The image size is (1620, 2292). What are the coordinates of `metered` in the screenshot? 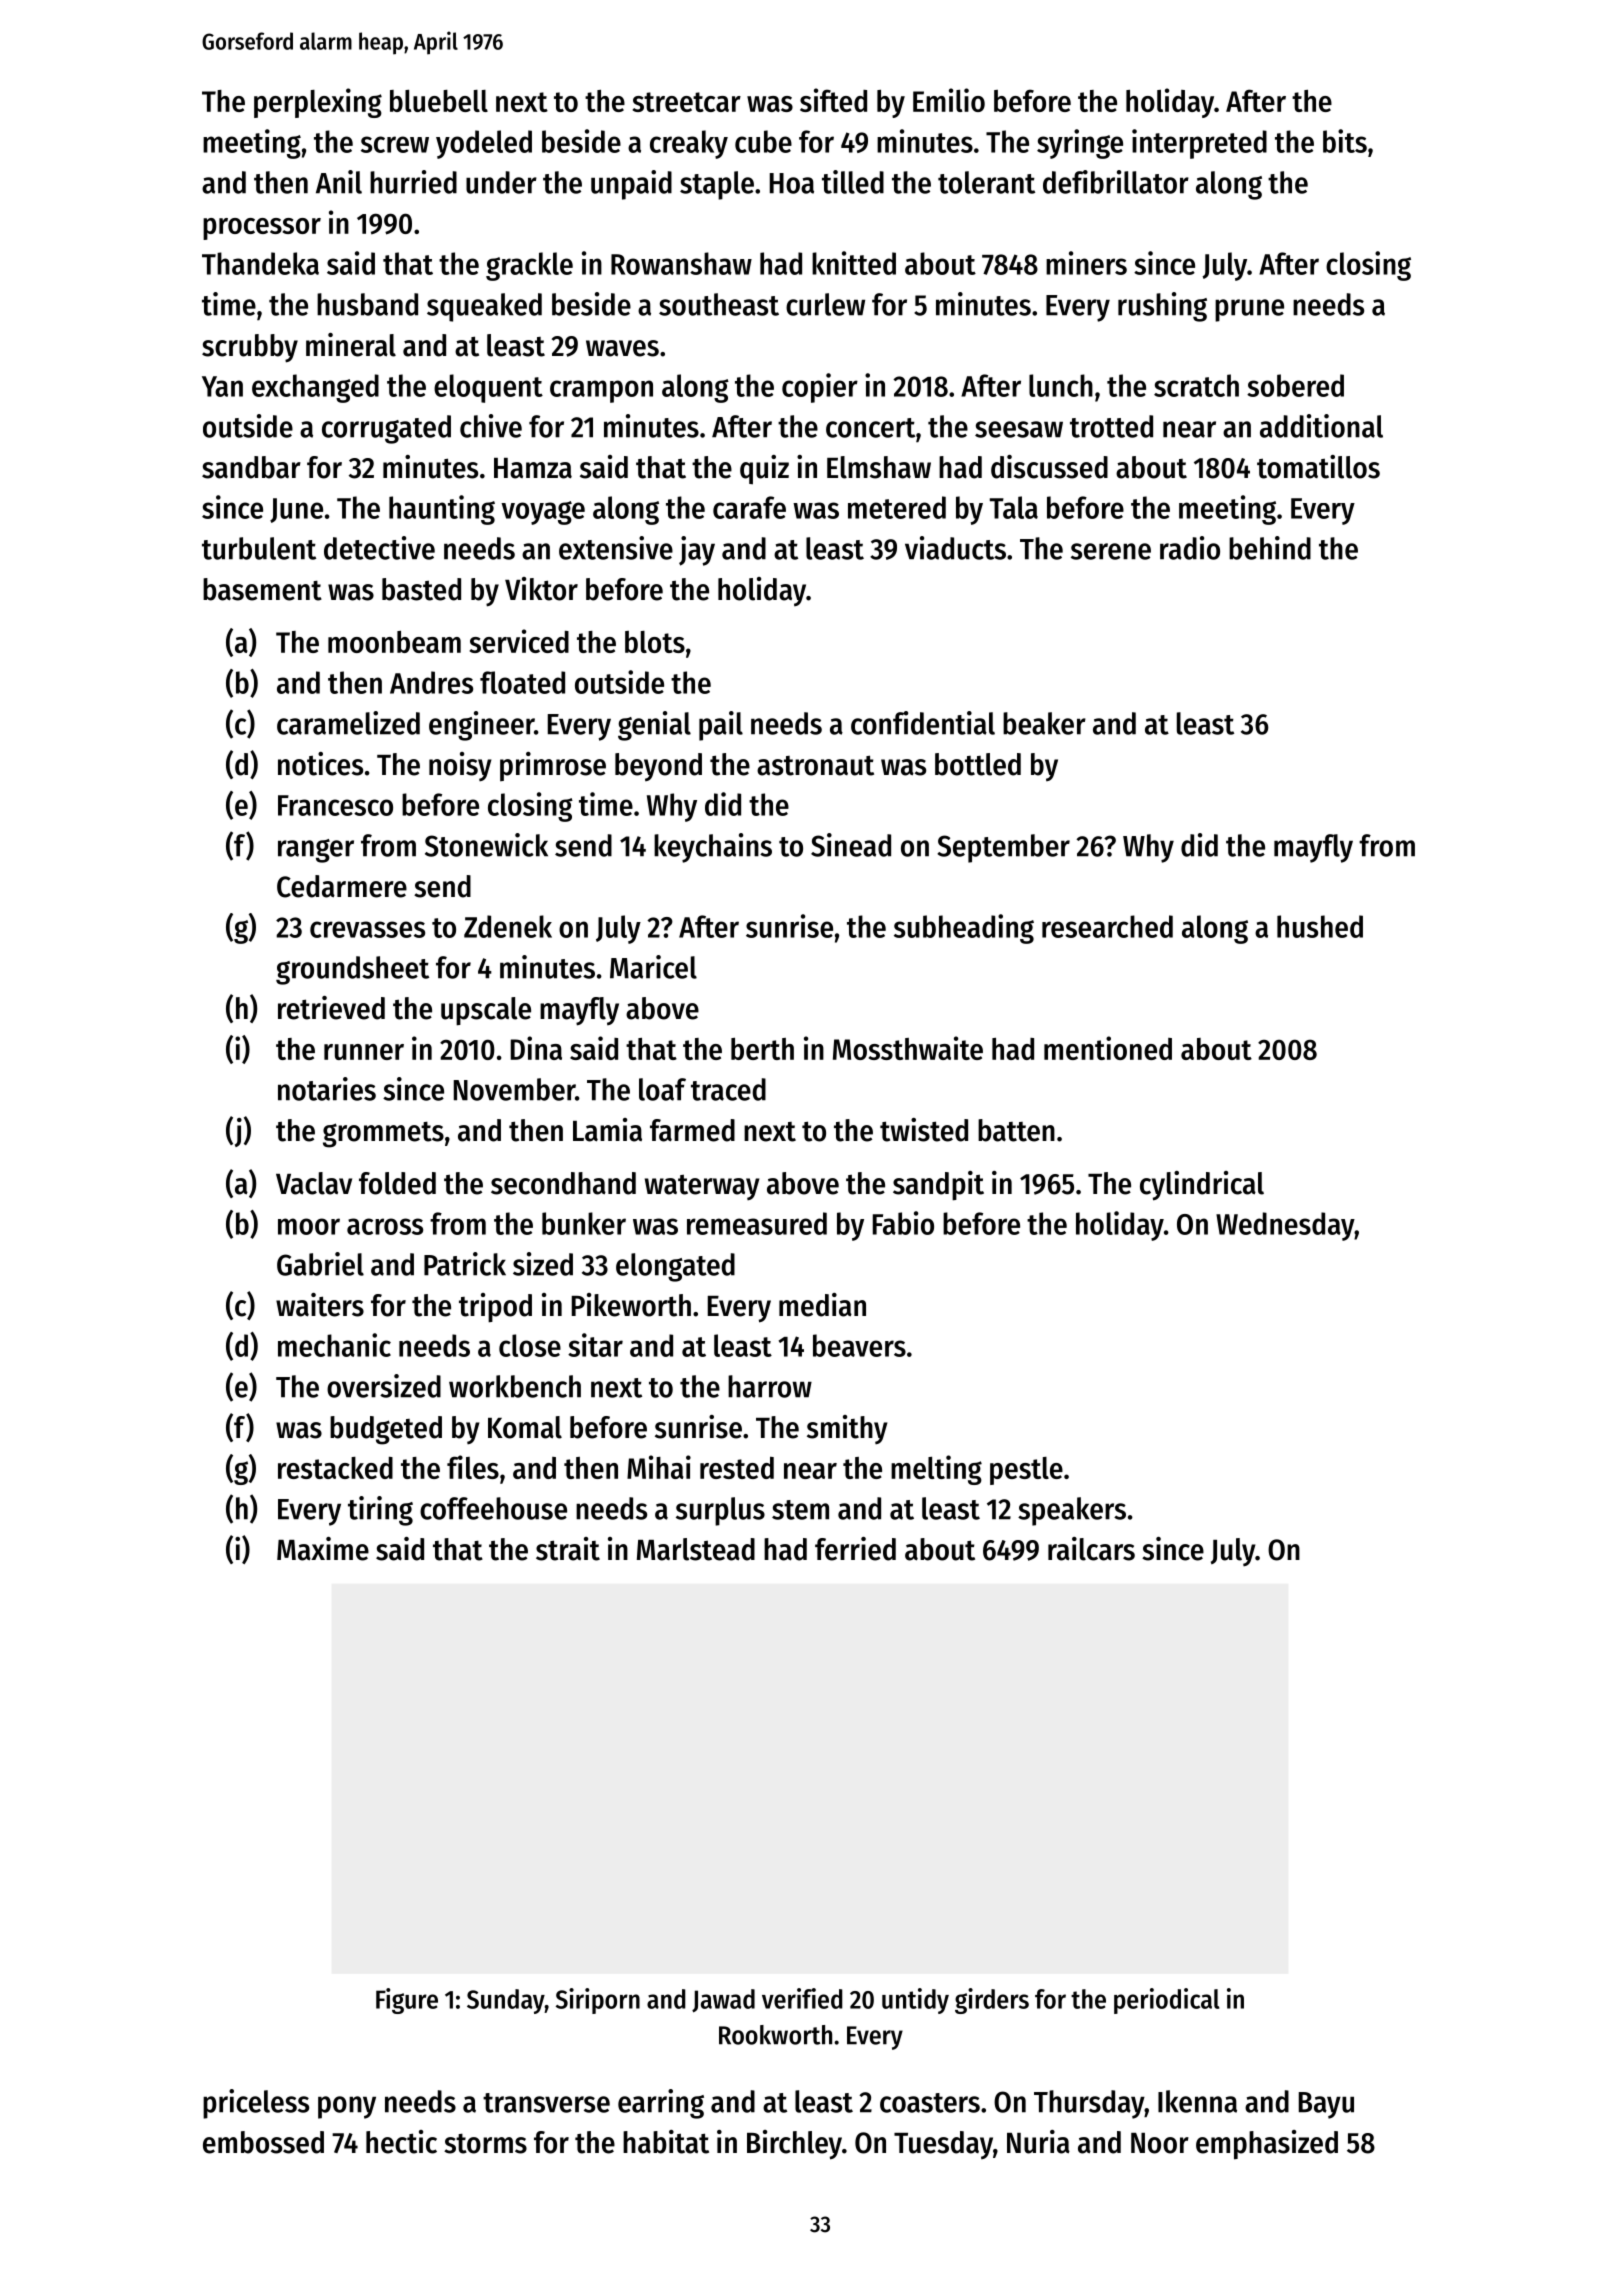 It's located at (897, 507).
